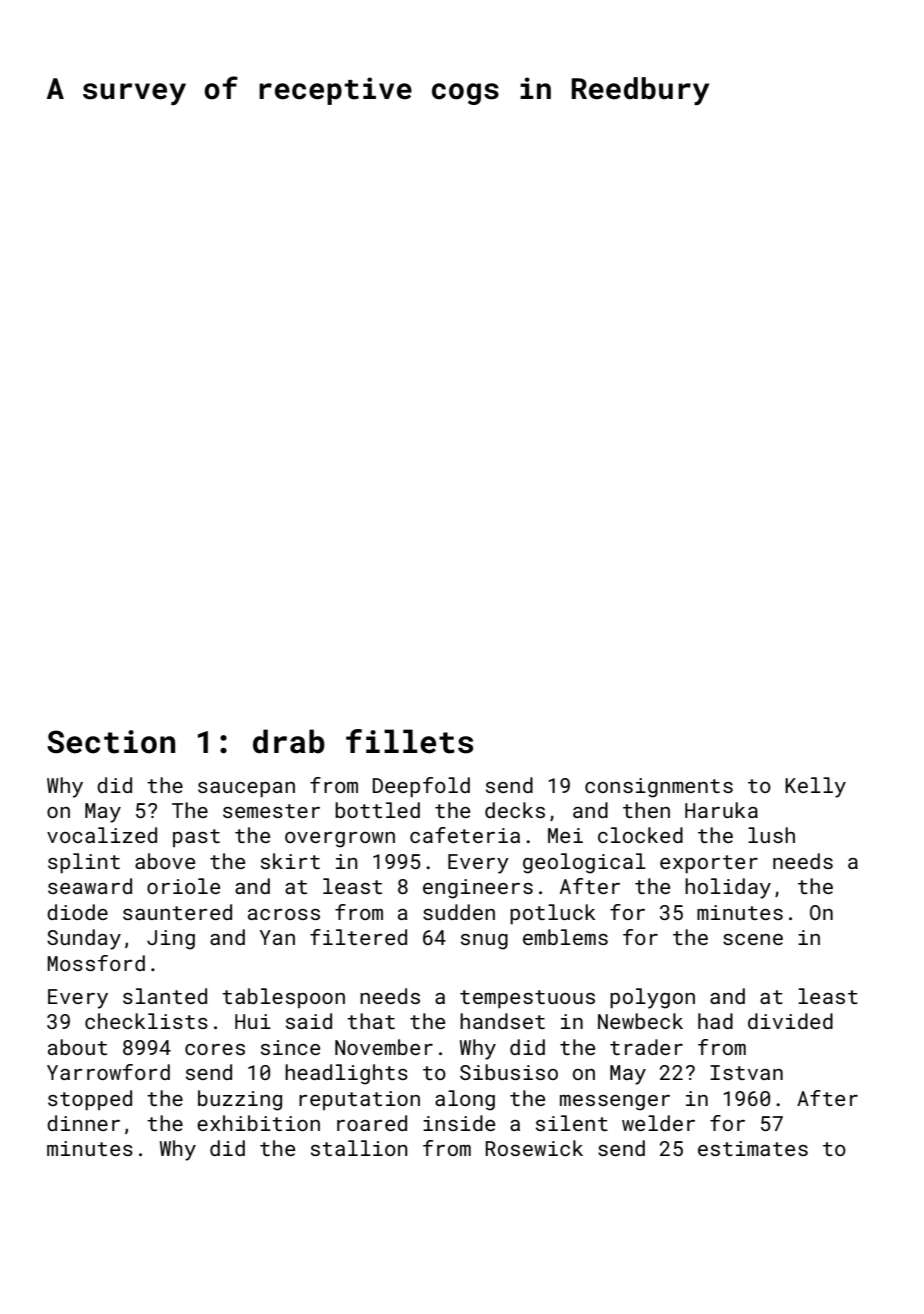 This screenshot has width=924, height=1314. Describe the element at coordinates (289, 741) in the screenshot. I see `drab` at that location.
